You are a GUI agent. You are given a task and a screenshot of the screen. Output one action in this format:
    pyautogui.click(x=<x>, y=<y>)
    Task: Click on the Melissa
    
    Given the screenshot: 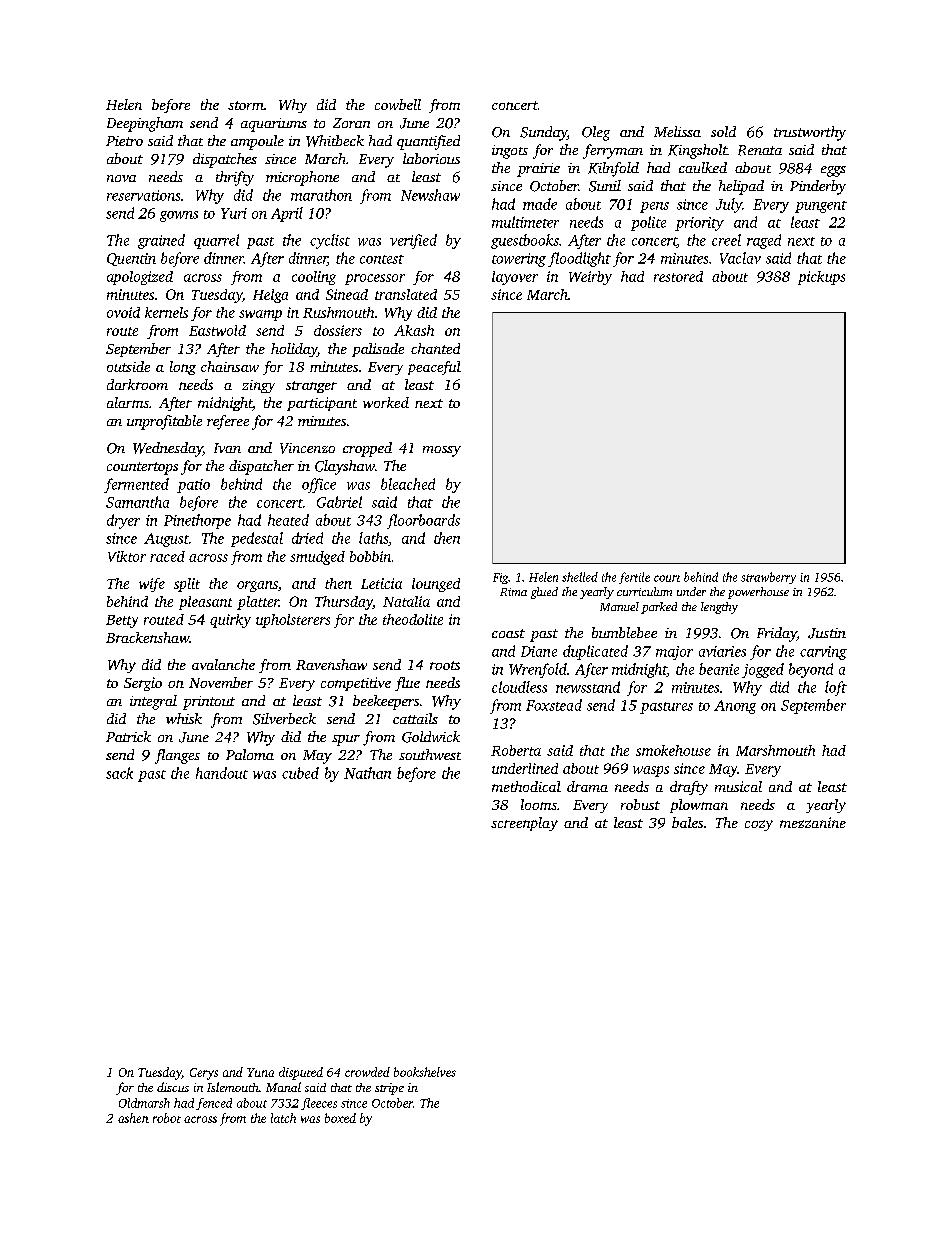 What is the action you would take?
    pyautogui.click(x=677, y=131)
